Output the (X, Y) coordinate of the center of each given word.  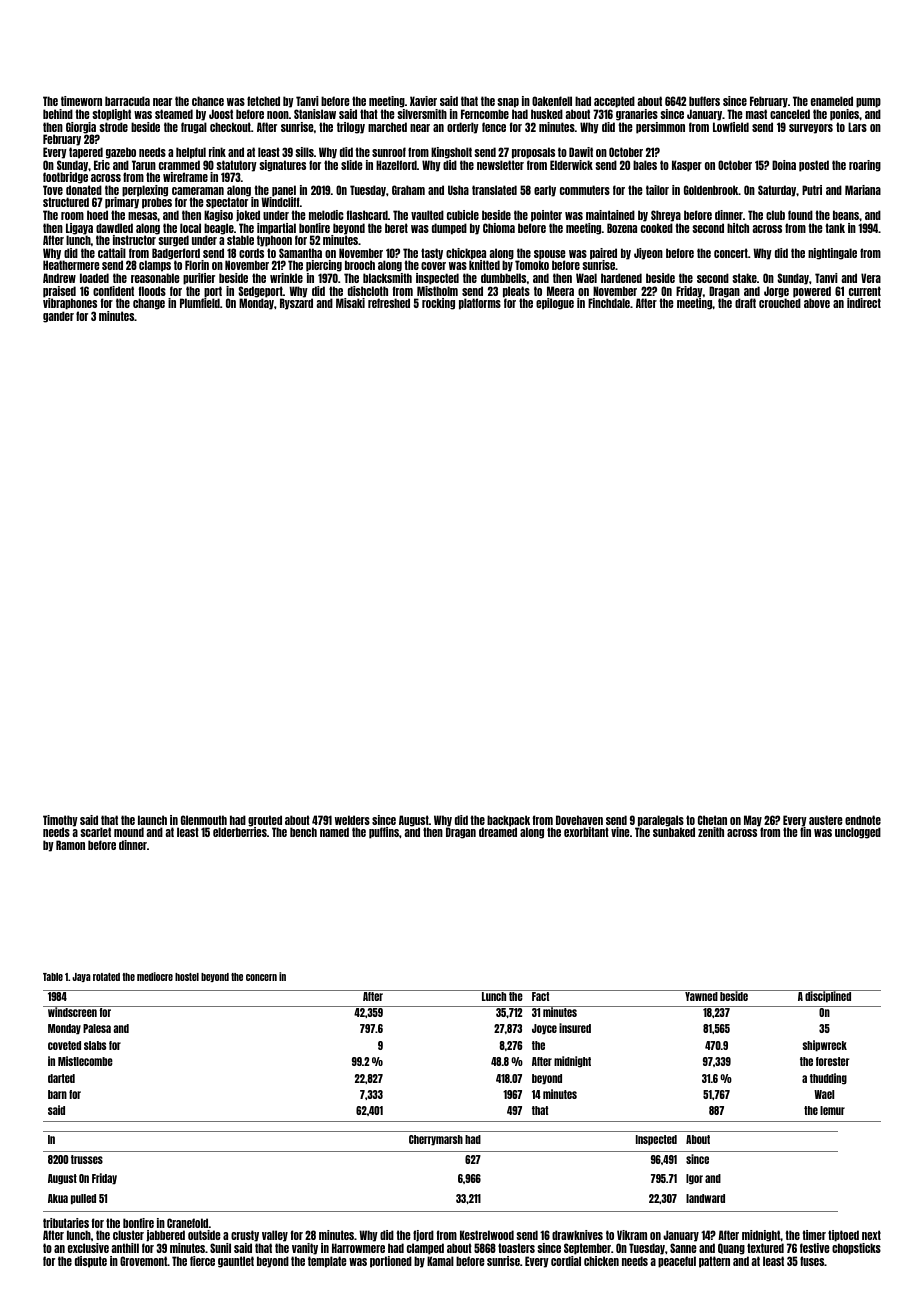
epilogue (555, 304)
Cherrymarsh (436, 1140)
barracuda (127, 101)
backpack (508, 821)
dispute (91, 1262)
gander (58, 317)
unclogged (858, 833)
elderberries (240, 832)
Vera (871, 278)
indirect (864, 303)
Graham (408, 190)
